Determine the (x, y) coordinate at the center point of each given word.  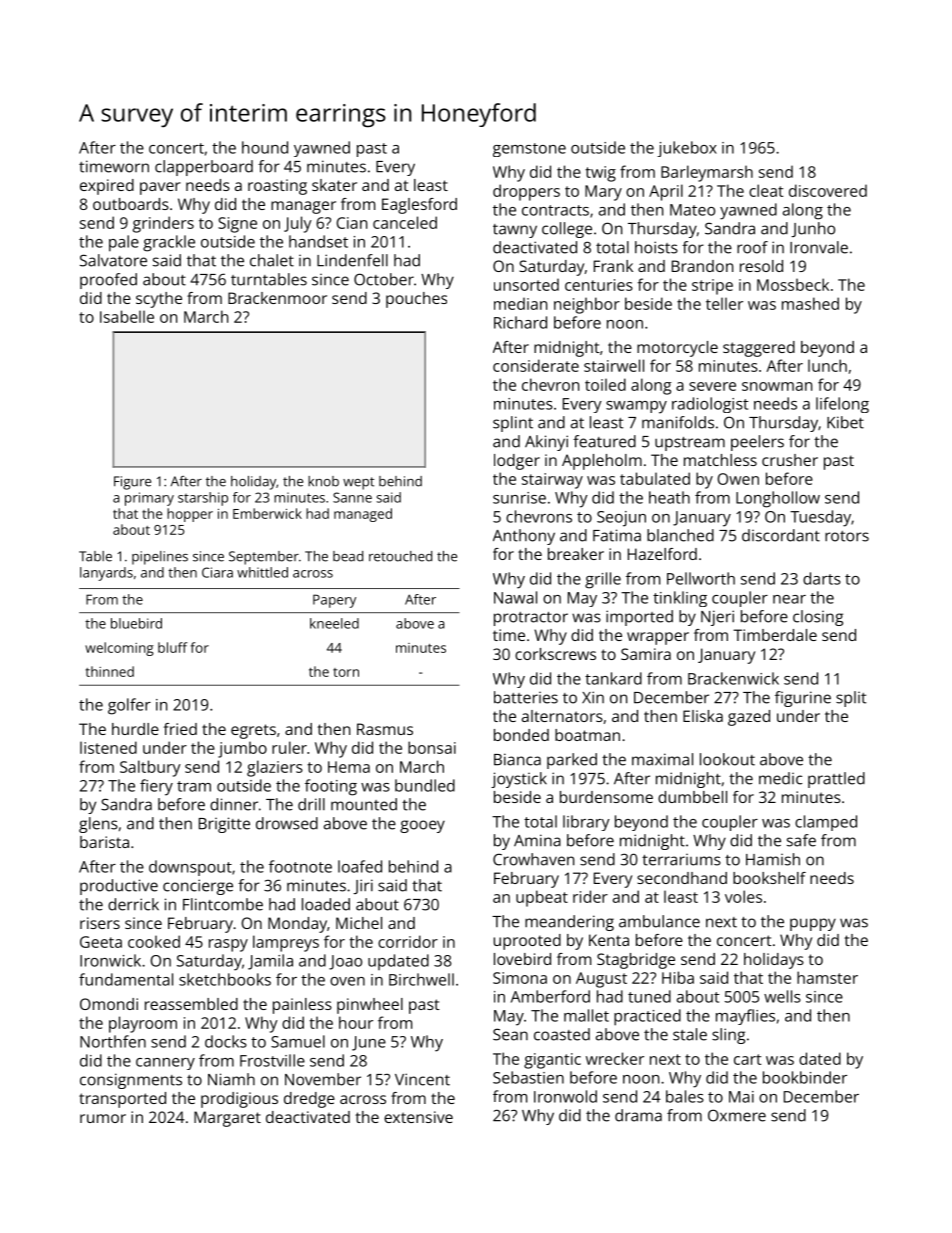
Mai (741, 1097)
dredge (309, 1100)
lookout (727, 759)
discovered (828, 190)
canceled (405, 222)
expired (107, 187)
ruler (289, 747)
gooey (422, 826)
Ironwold (565, 1096)
